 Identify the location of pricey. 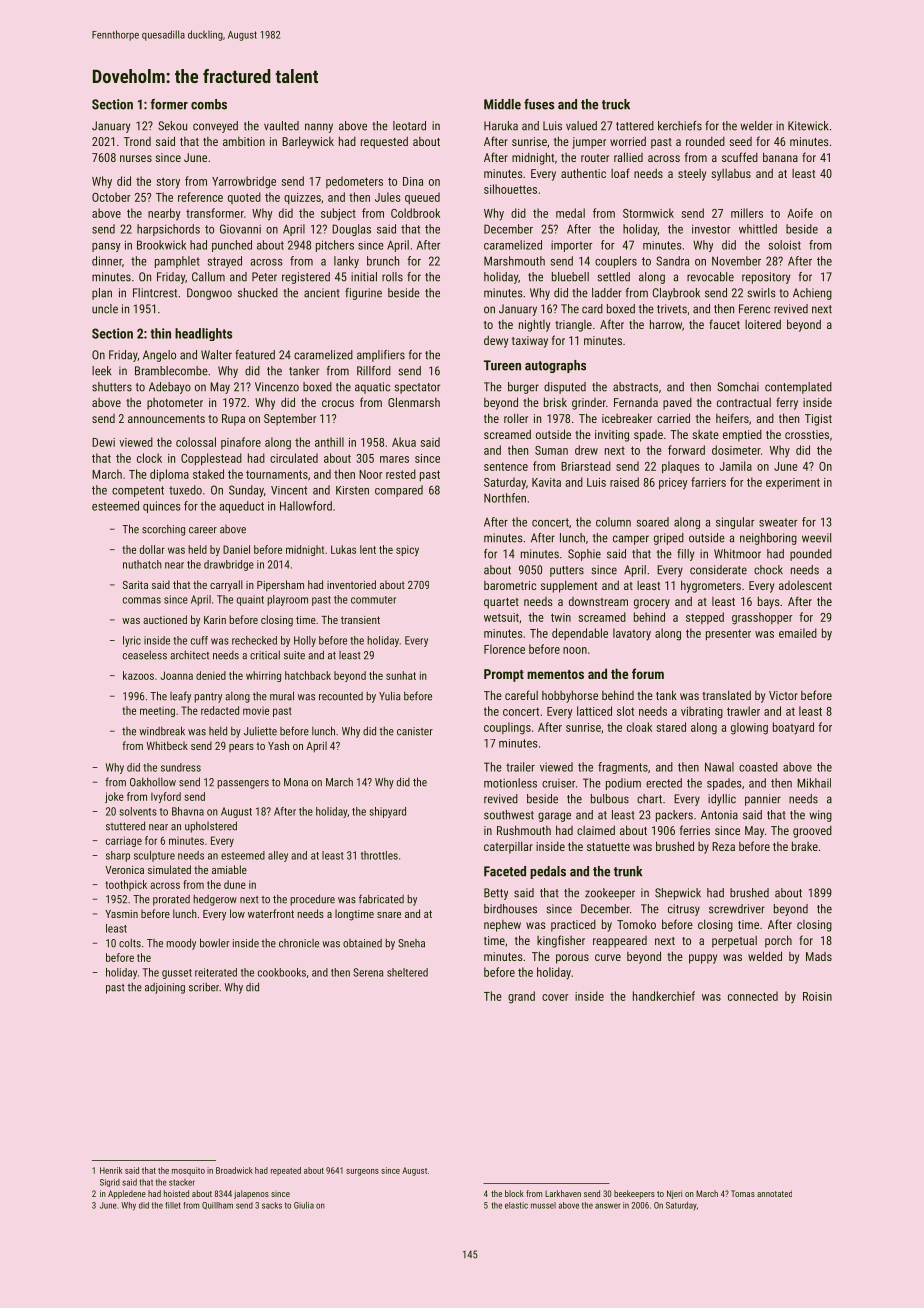
(673, 484).
